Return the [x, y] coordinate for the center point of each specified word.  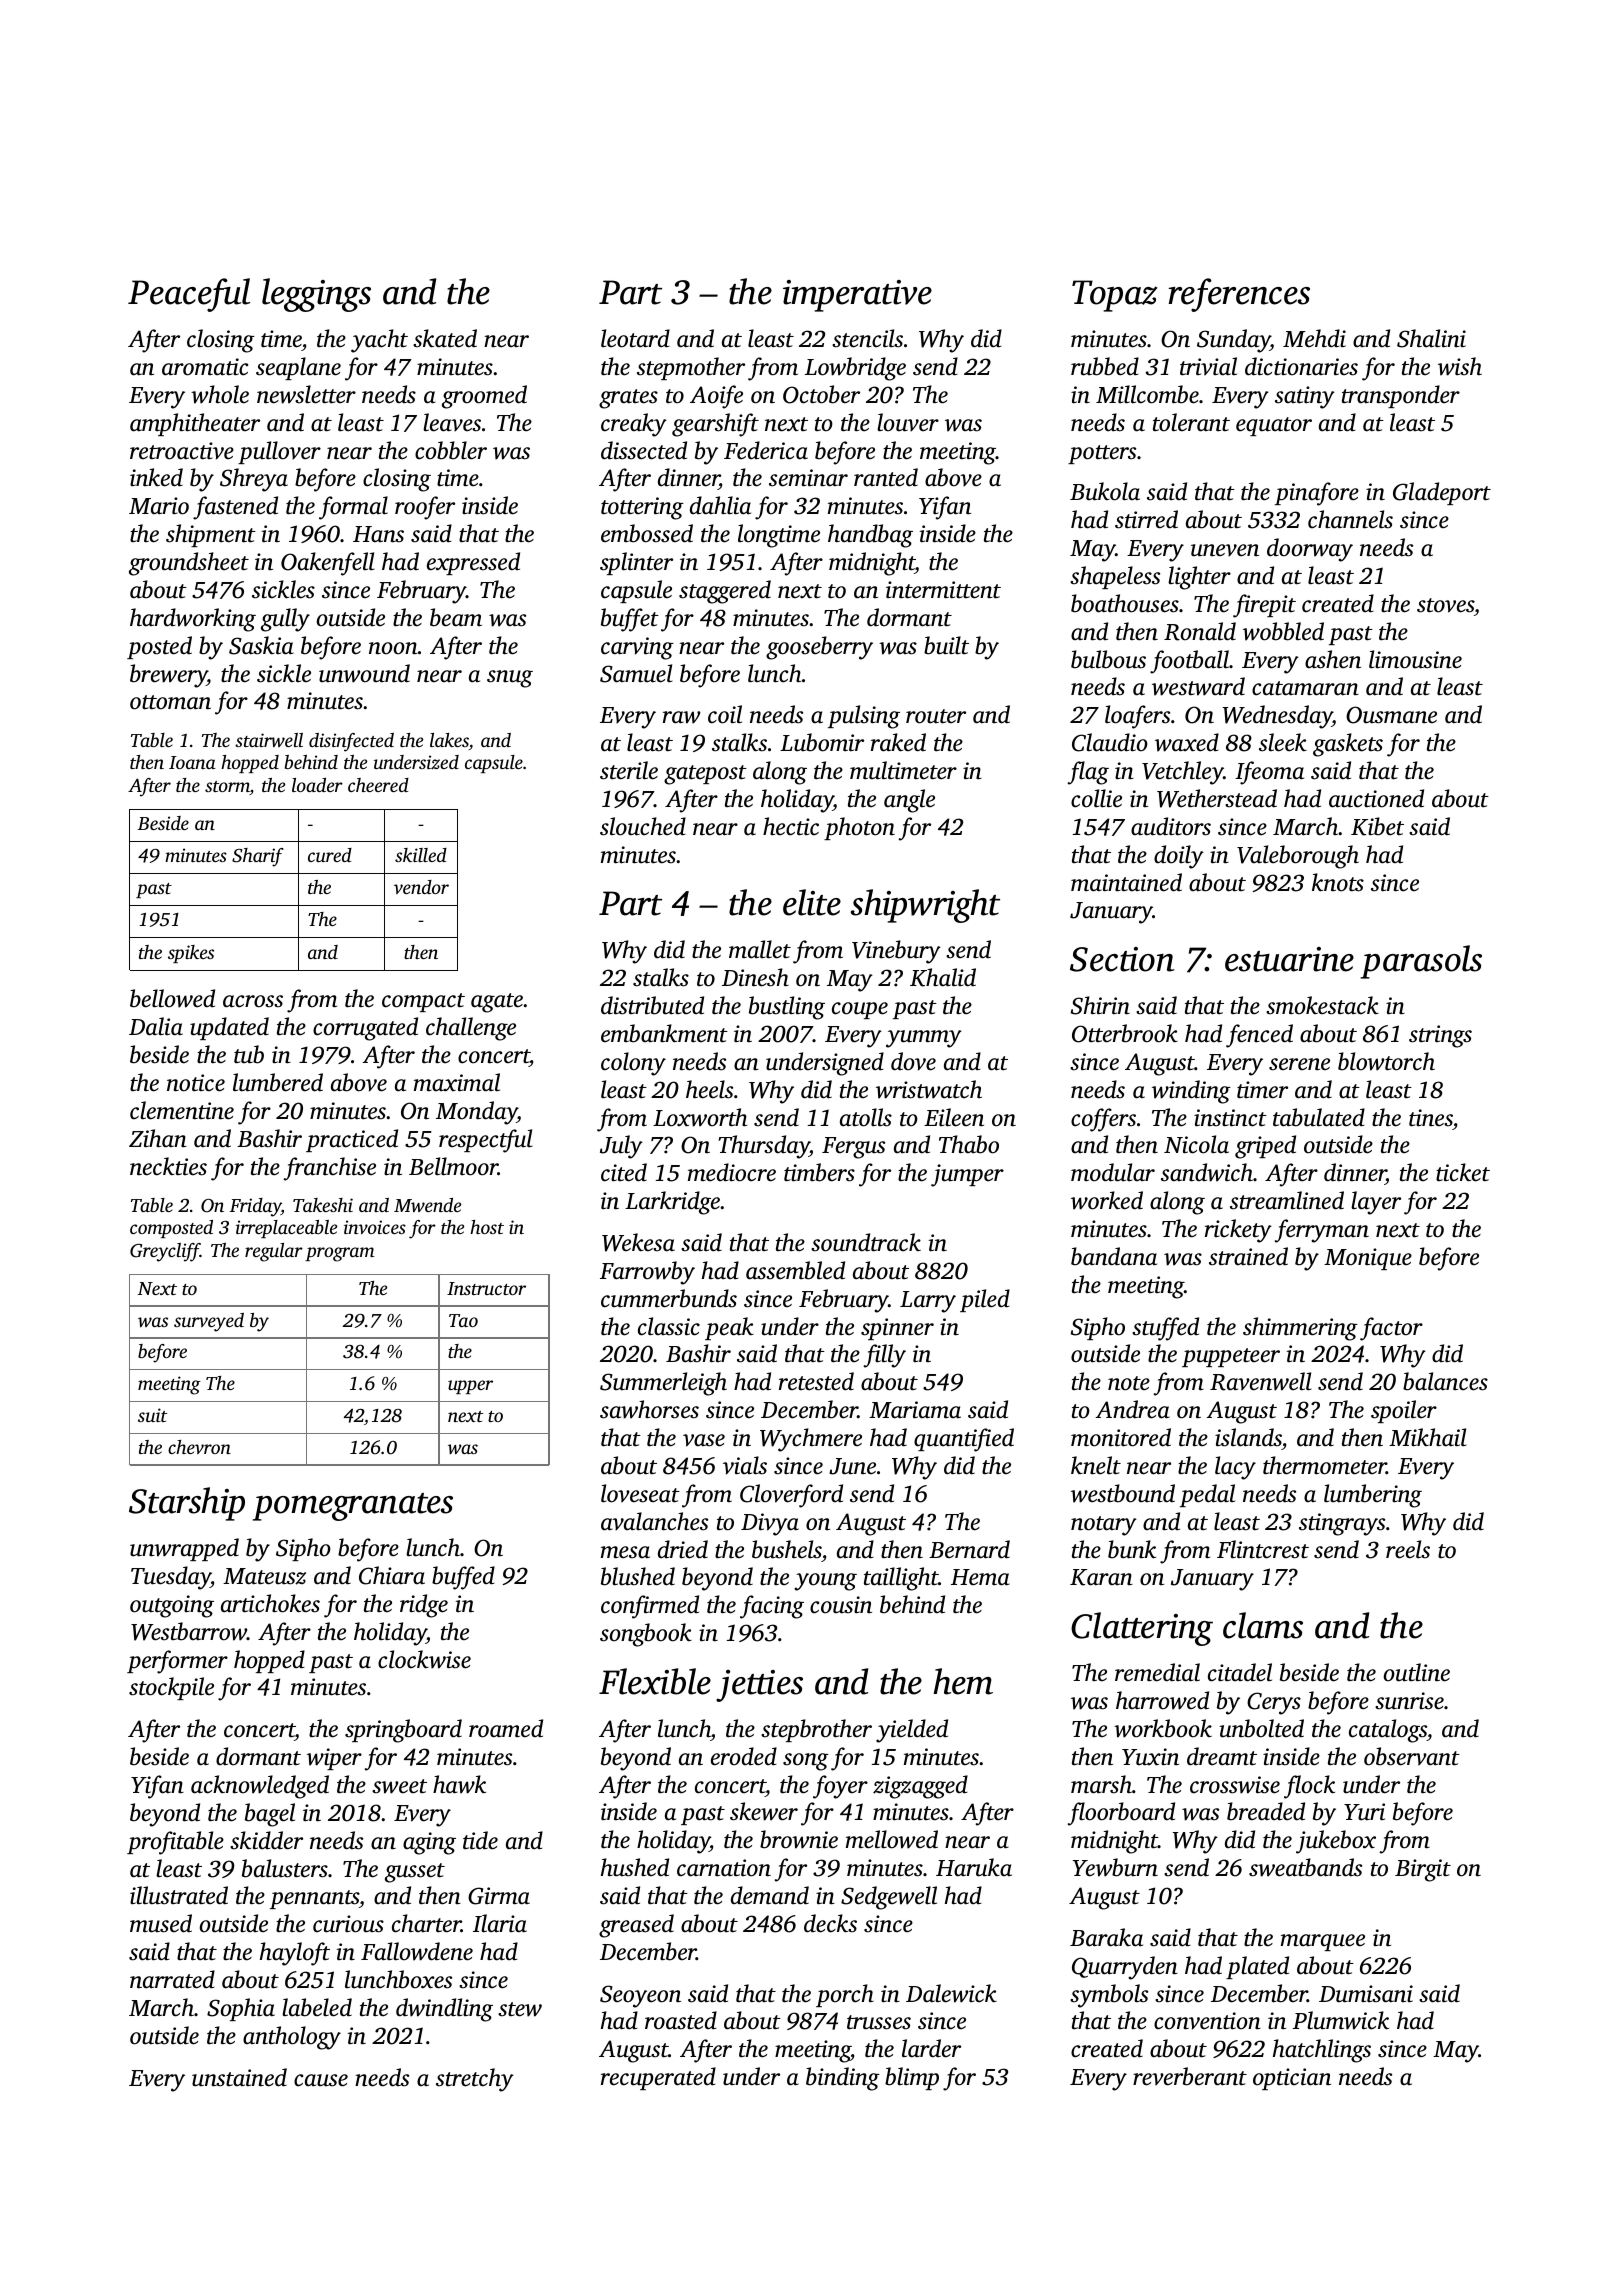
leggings [316, 295]
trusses [879, 2022]
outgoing [172, 1606]
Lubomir [822, 742]
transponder [1401, 396]
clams [1263, 1625]
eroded [744, 1756]
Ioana [192, 762]
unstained [239, 2077]
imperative [857, 296]
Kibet [1377, 826]
